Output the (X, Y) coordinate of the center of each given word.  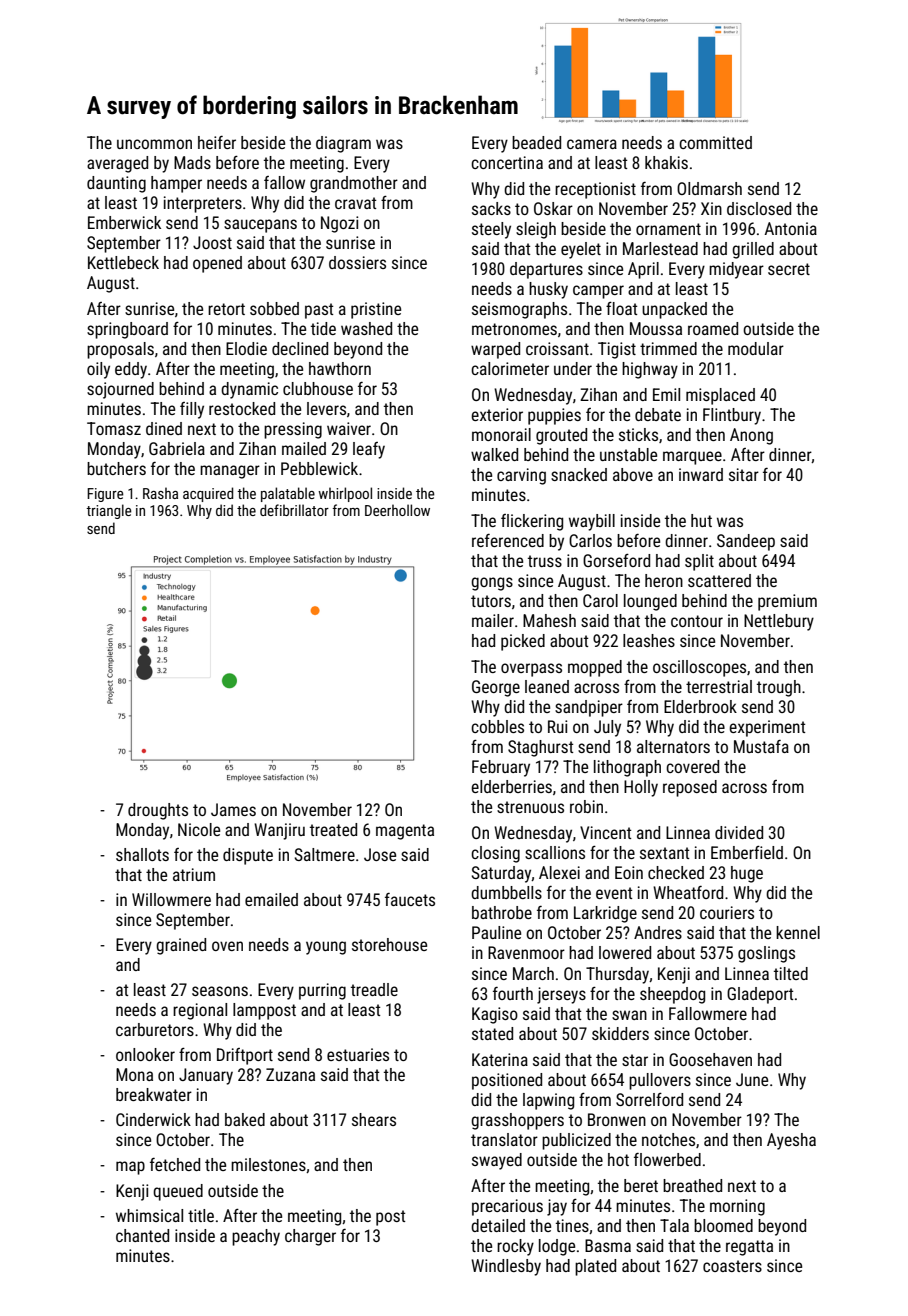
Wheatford (688, 892)
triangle (109, 511)
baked (245, 1119)
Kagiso (495, 1015)
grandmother (354, 184)
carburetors (155, 1029)
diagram (343, 144)
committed (715, 142)
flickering (532, 522)
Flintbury (732, 416)
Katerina (500, 1059)
